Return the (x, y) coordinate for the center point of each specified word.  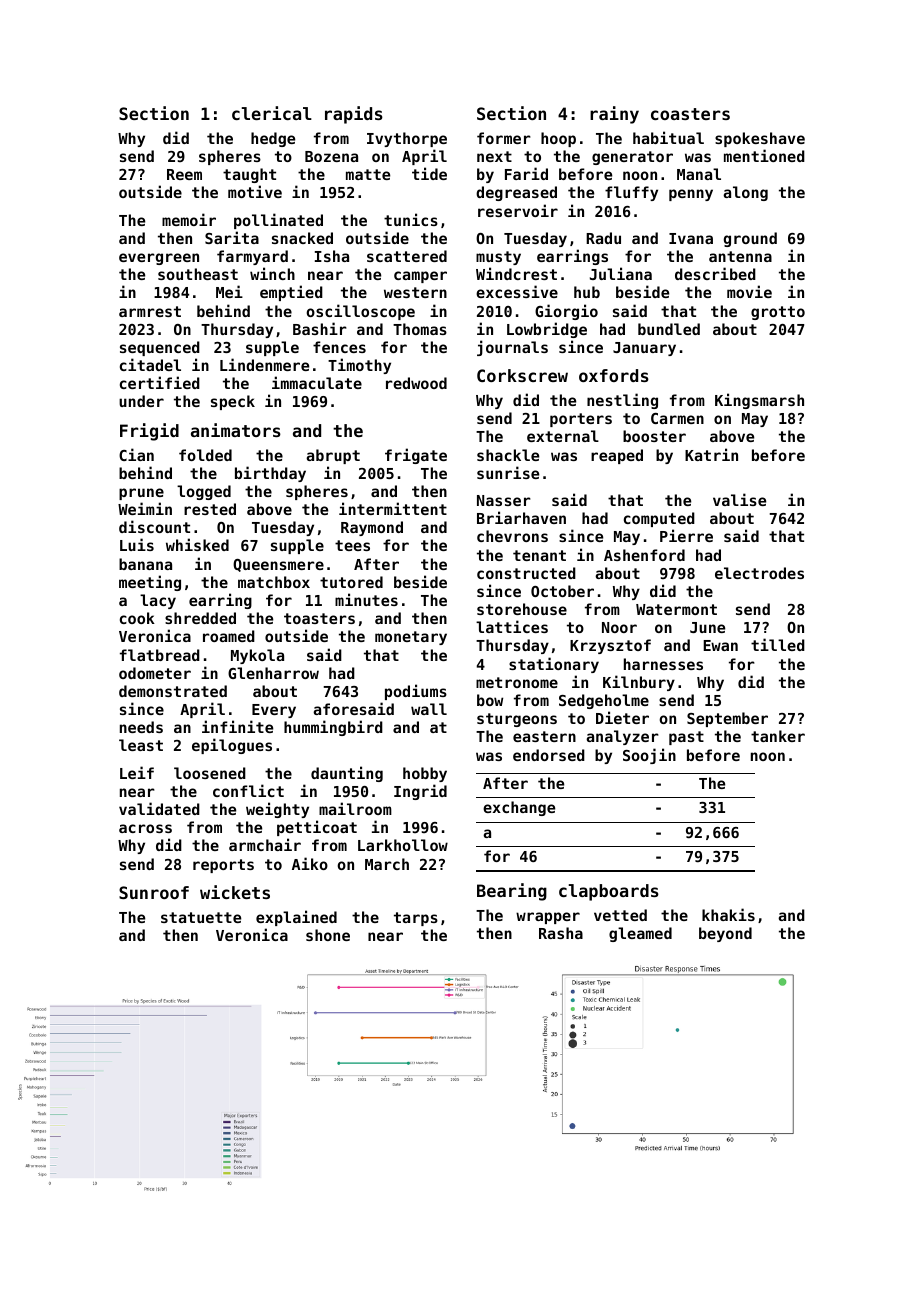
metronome (517, 682)
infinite (237, 726)
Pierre (686, 535)
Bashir (320, 328)
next (494, 156)
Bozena (331, 156)
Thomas (420, 329)
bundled (669, 329)
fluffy (631, 193)
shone (328, 935)
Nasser (504, 500)
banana (145, 564)
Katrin (711, 454)
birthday (270, 474)
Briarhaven (521, 517)
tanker (778, 736)
